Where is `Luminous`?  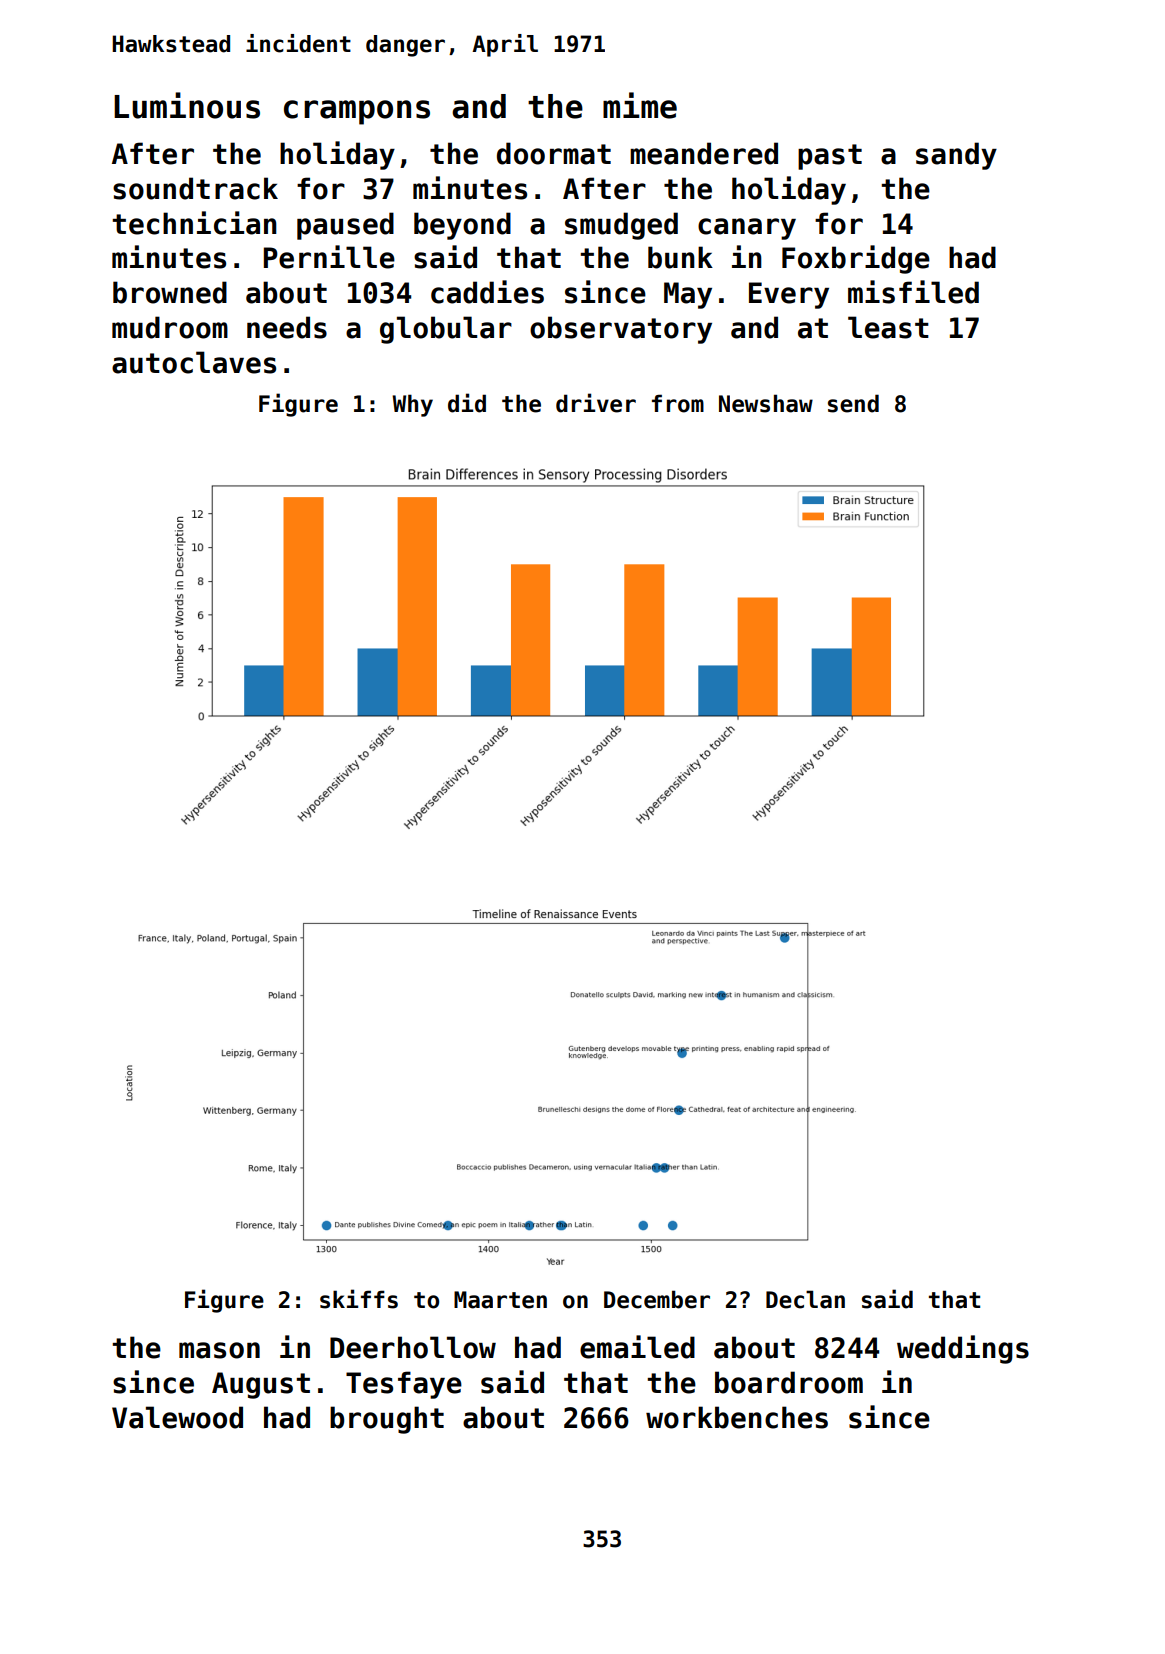 Luminous is located at coordinates (187, 105).
